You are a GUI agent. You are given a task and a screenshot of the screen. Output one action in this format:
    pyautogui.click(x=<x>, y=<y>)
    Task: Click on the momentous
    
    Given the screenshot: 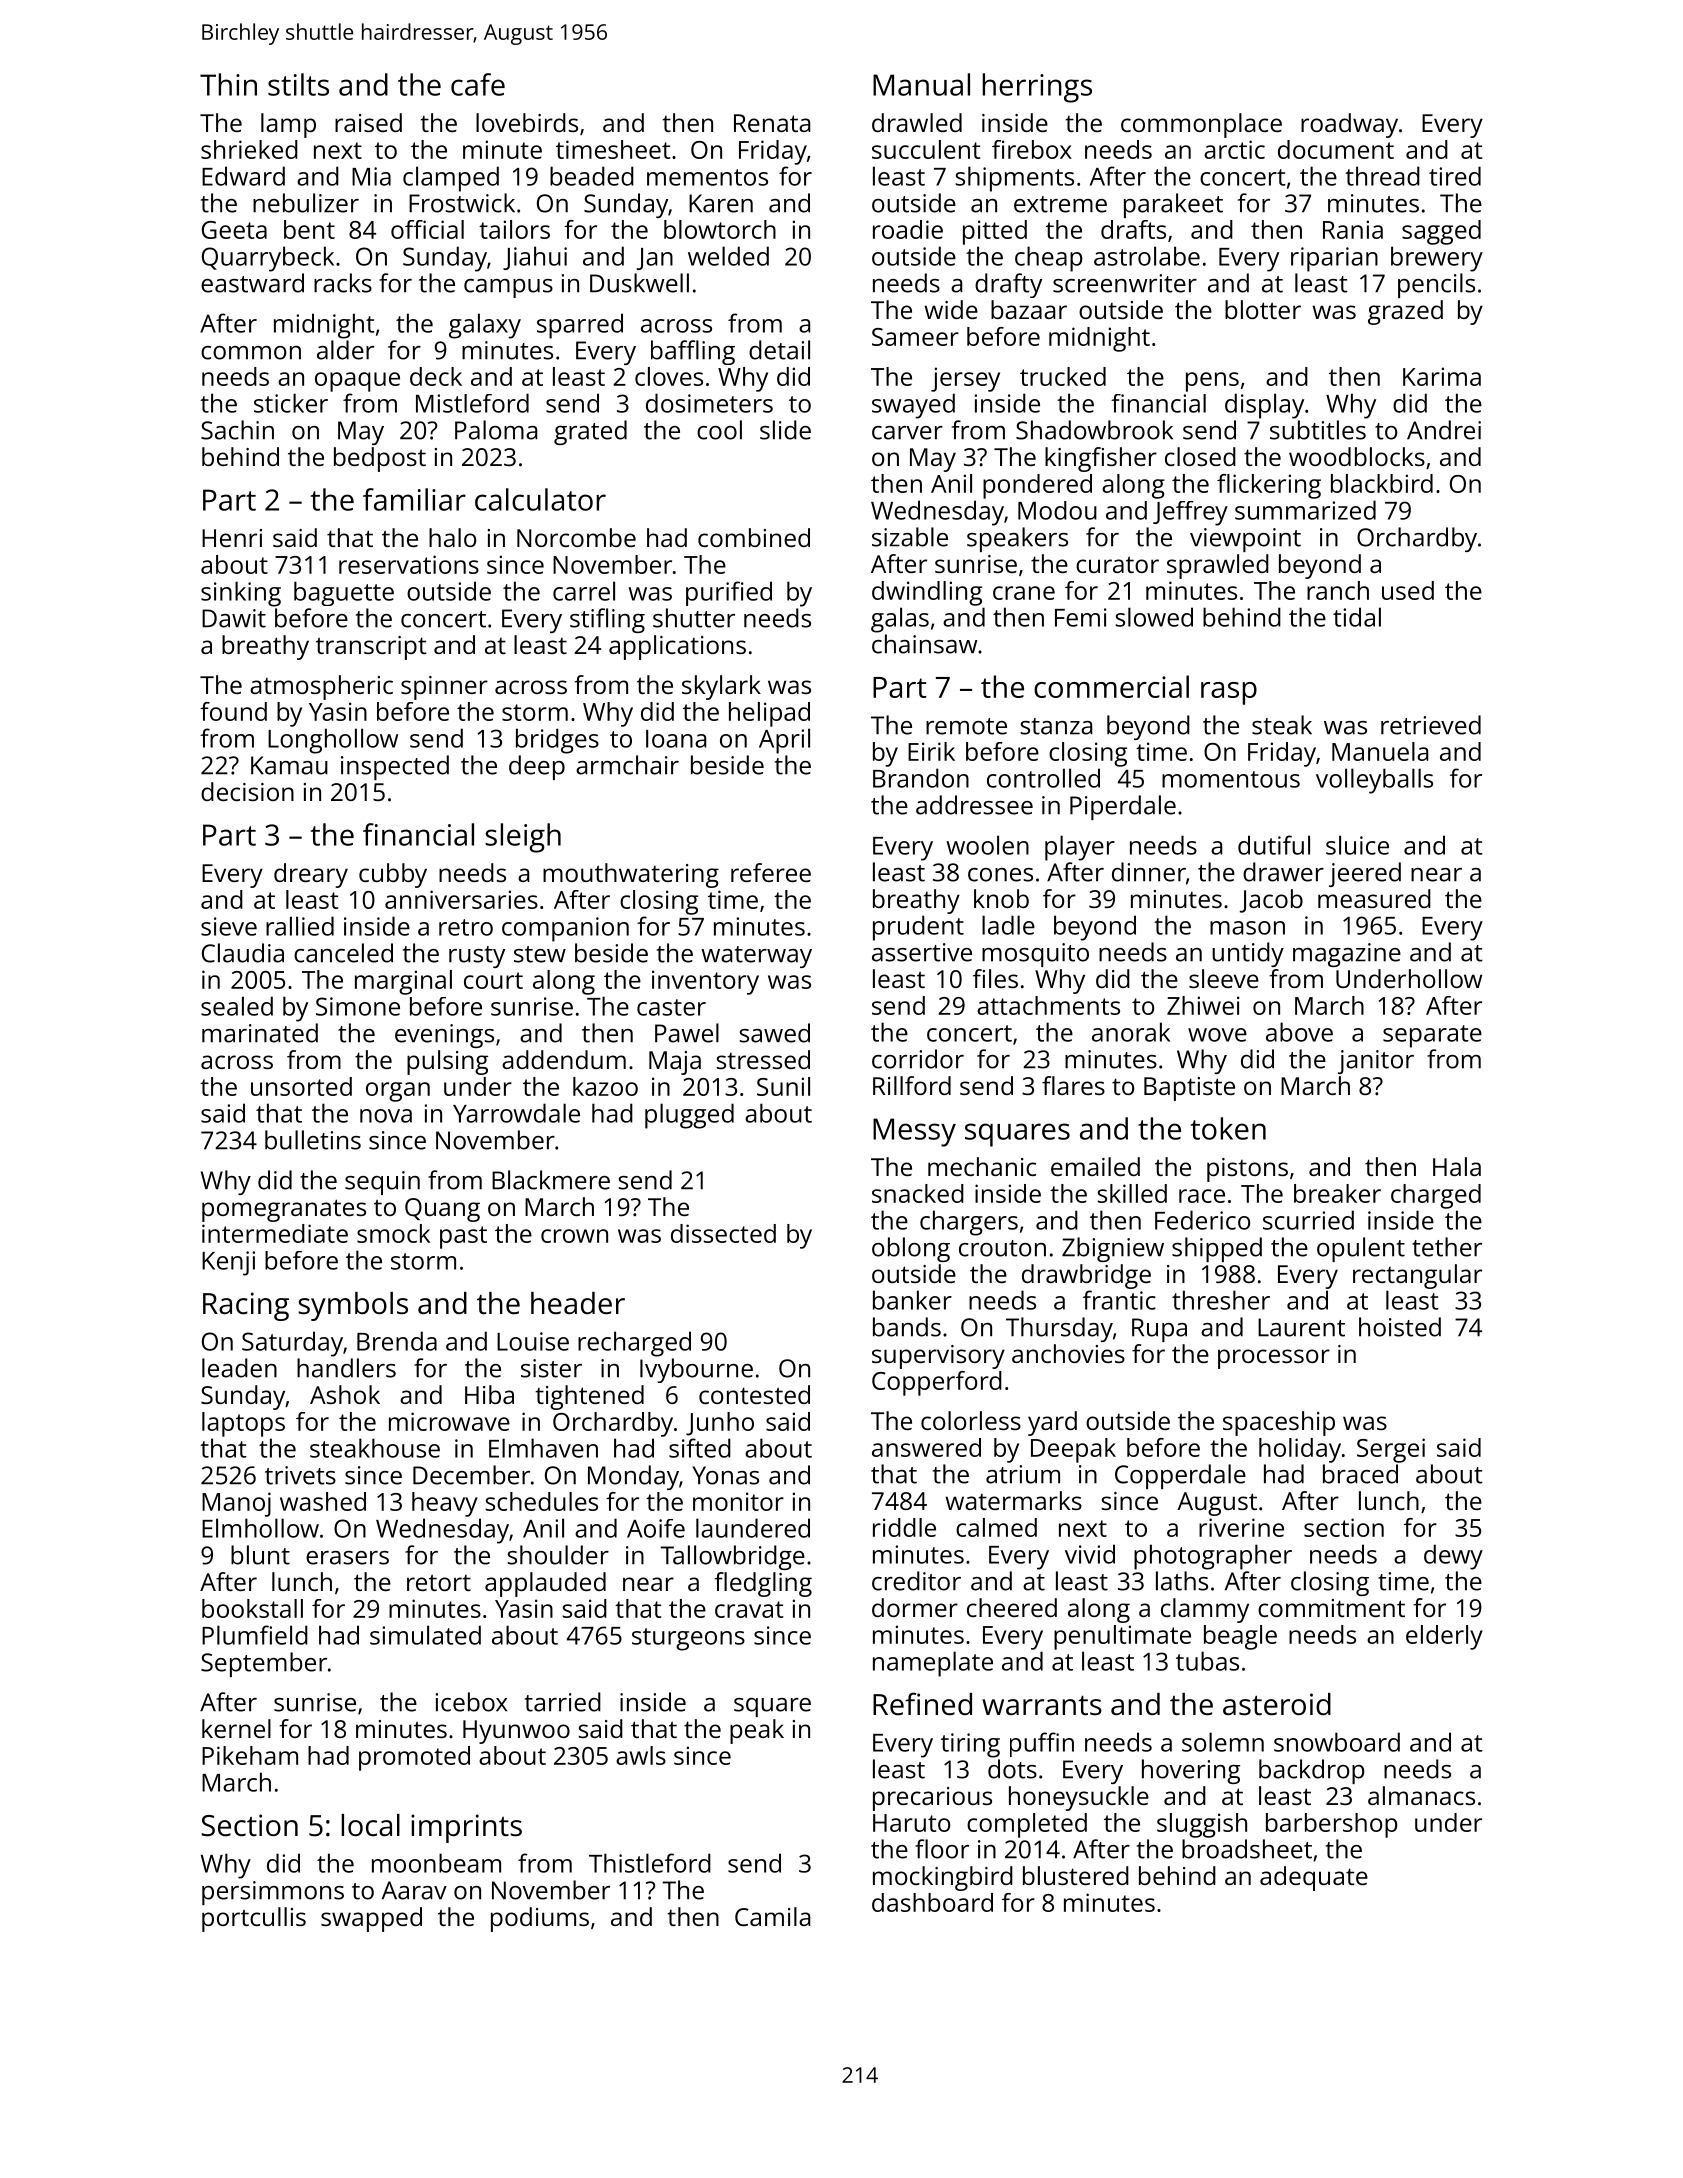 What is the action you would take?
    pyautogui.click(x=1231, y=779)
